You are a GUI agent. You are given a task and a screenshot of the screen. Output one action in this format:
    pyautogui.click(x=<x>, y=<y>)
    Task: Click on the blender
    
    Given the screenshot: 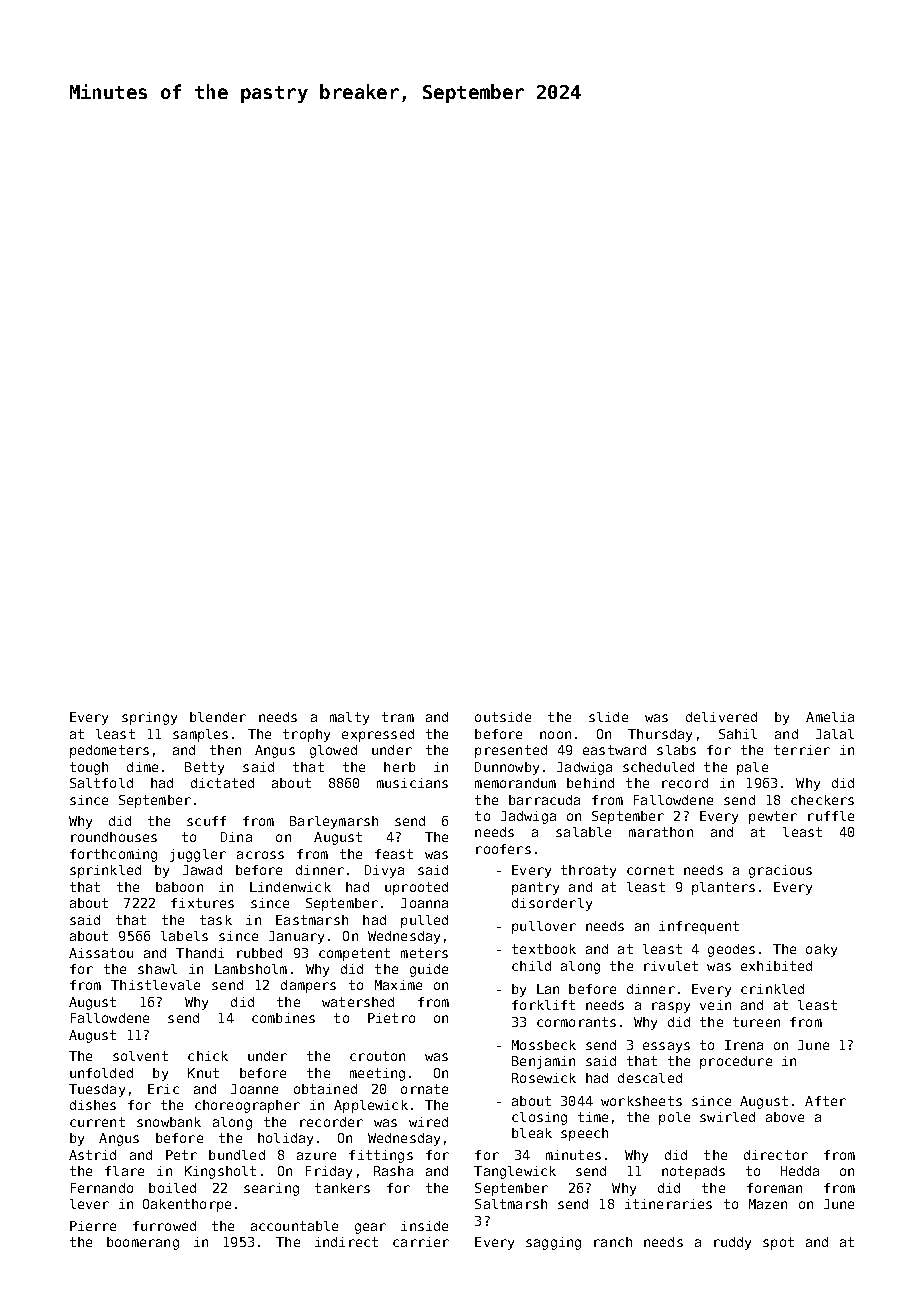 What is the action you would take?
    pyautogui.click(x=218, y=717)
